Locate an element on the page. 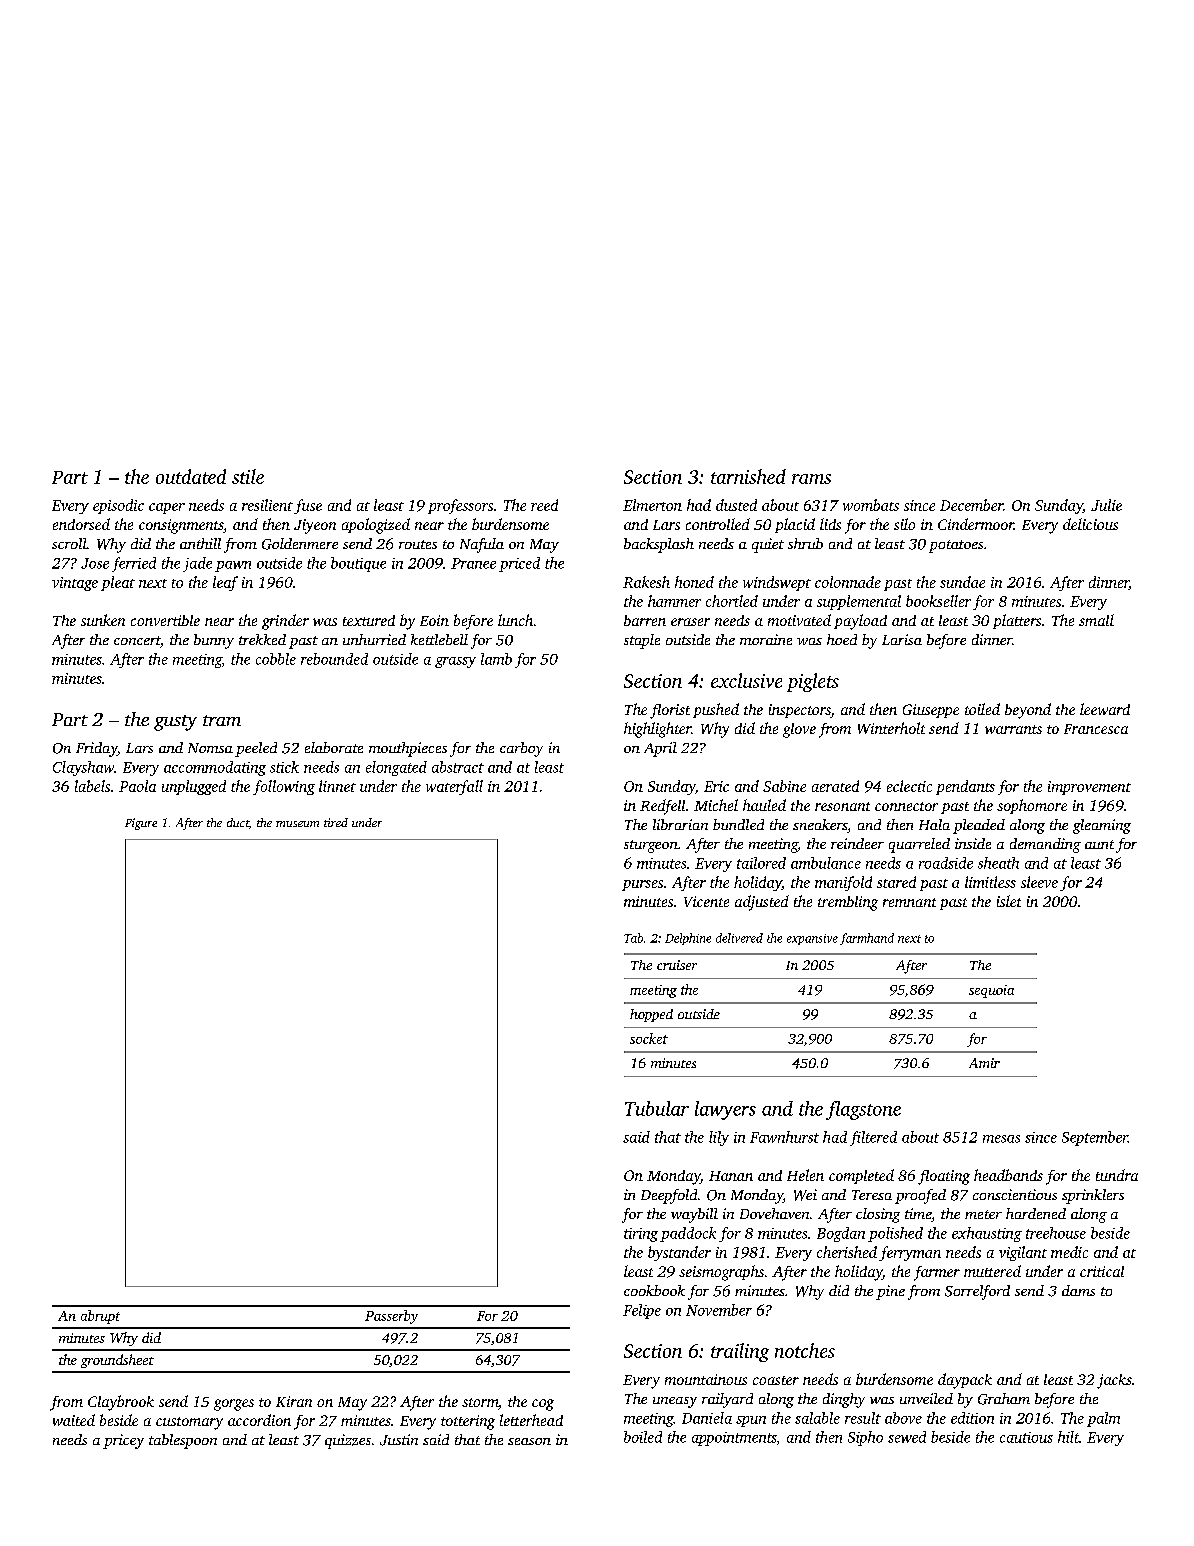 The image size is (1194, 1546). uneasy is located at coordinates (675, 1402).
